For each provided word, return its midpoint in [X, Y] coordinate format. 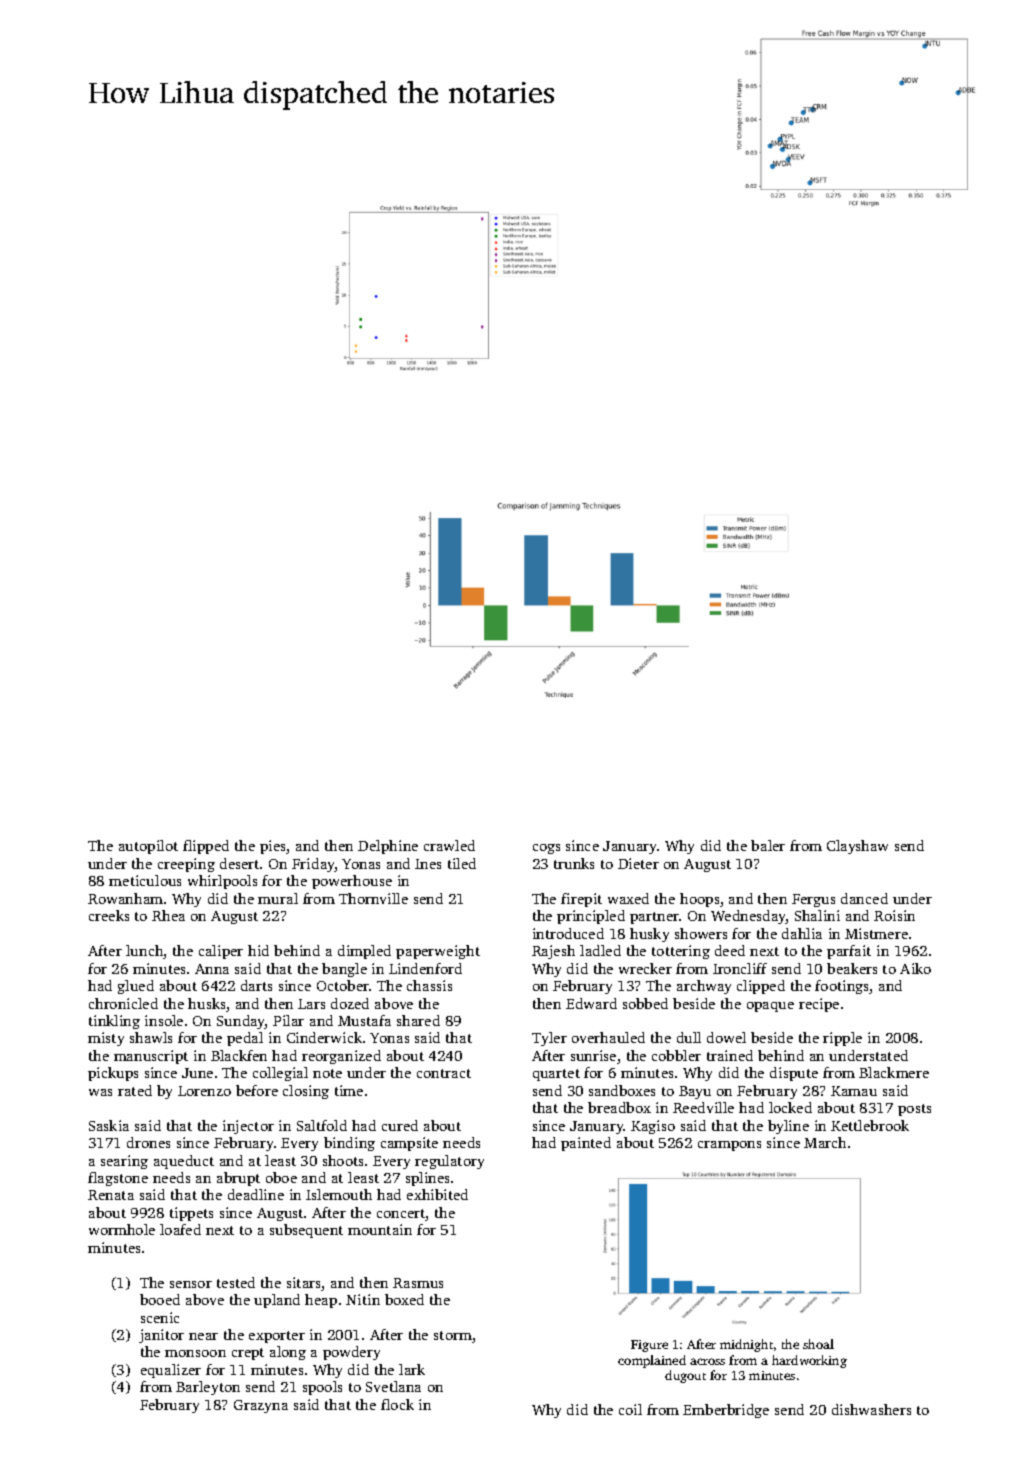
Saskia [109, 1125]
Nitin [363, 1299]
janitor [161, 1336]
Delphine [388, 847]
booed [160, 1299]
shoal [818, 1344]
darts [256, 985]
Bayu [695, 1092]
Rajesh [553, 952]
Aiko [915, 968]
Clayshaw [857, 847]
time [349, 1090]
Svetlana [393, 1386]
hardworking [809, 1361]
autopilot [148, 847]
